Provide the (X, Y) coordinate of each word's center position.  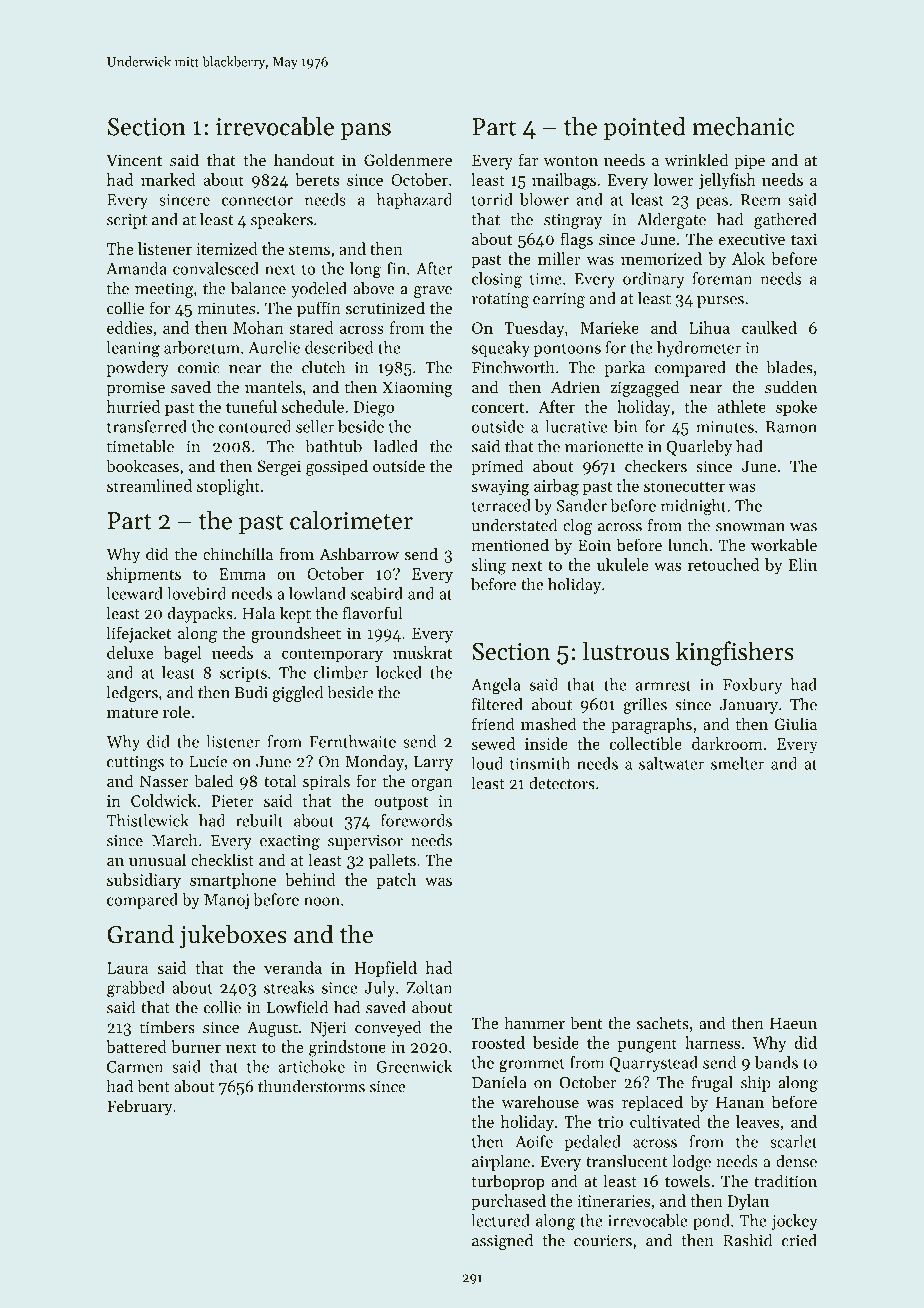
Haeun (793, 1023)
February (140, 1107)
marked (168, 179)
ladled (396, 446)
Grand (141, 934)
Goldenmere (408, 159)
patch (396, 881)
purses (720, 302)
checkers (656, 465)
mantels (273, 386)
